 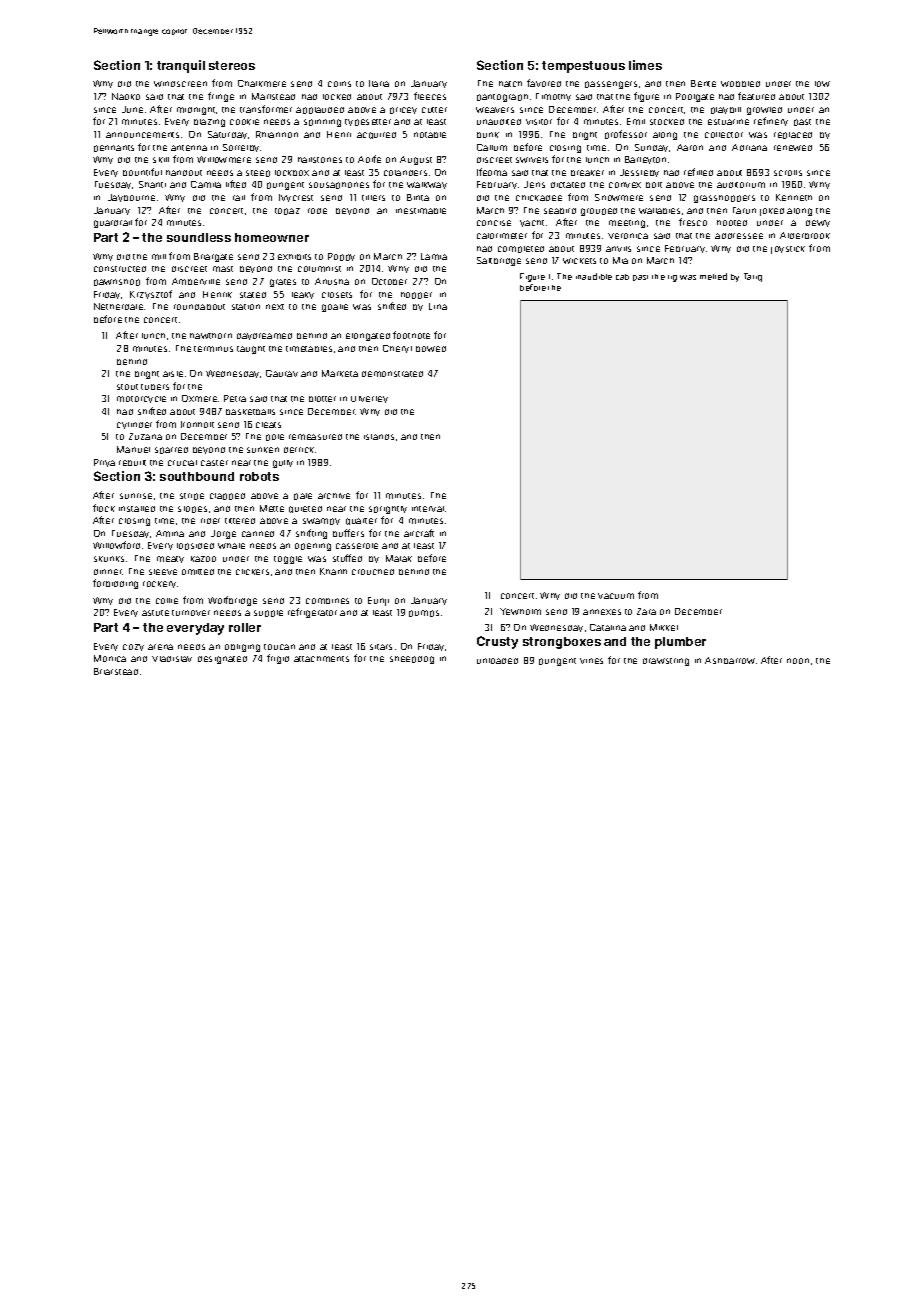 What do you see at coordinates (698, 172) in the screenshot?
I see `refilled` at bounding box center [698, 172].
